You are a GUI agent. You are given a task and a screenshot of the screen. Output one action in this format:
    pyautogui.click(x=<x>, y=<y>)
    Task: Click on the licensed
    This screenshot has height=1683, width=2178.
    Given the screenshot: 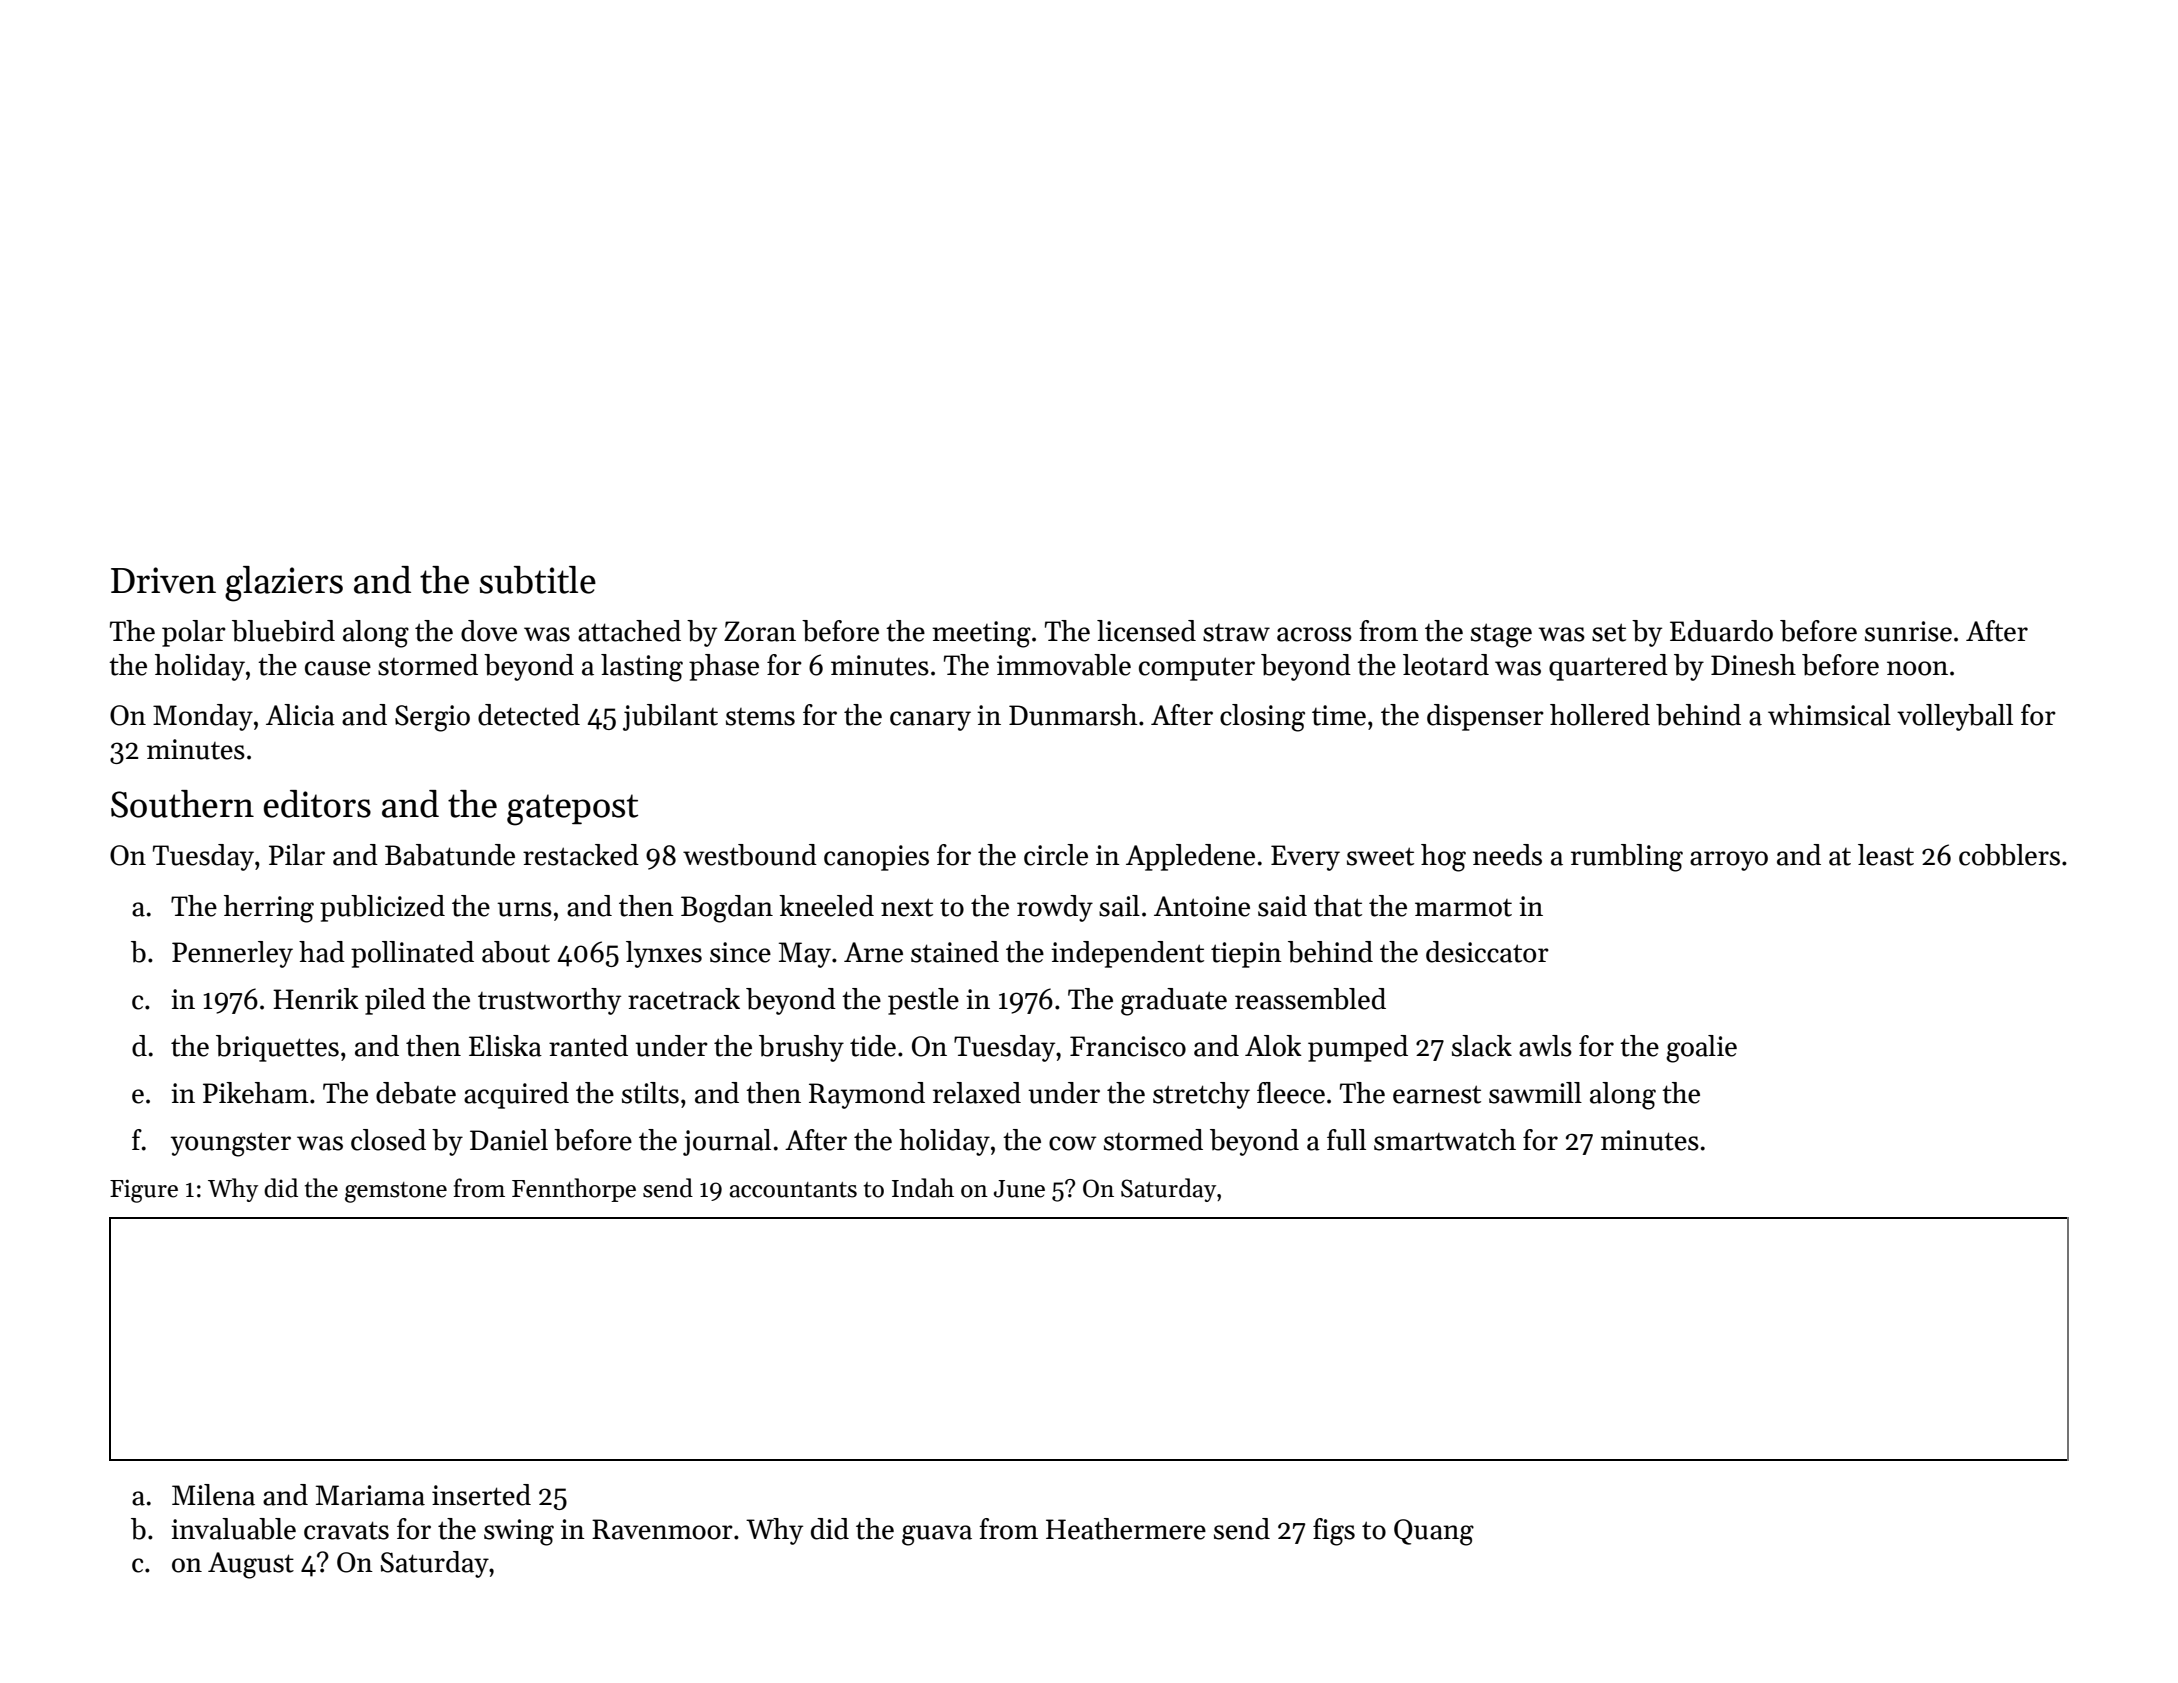 What is the action you would take?
    pyautogui.click(x=1146, y=631)
